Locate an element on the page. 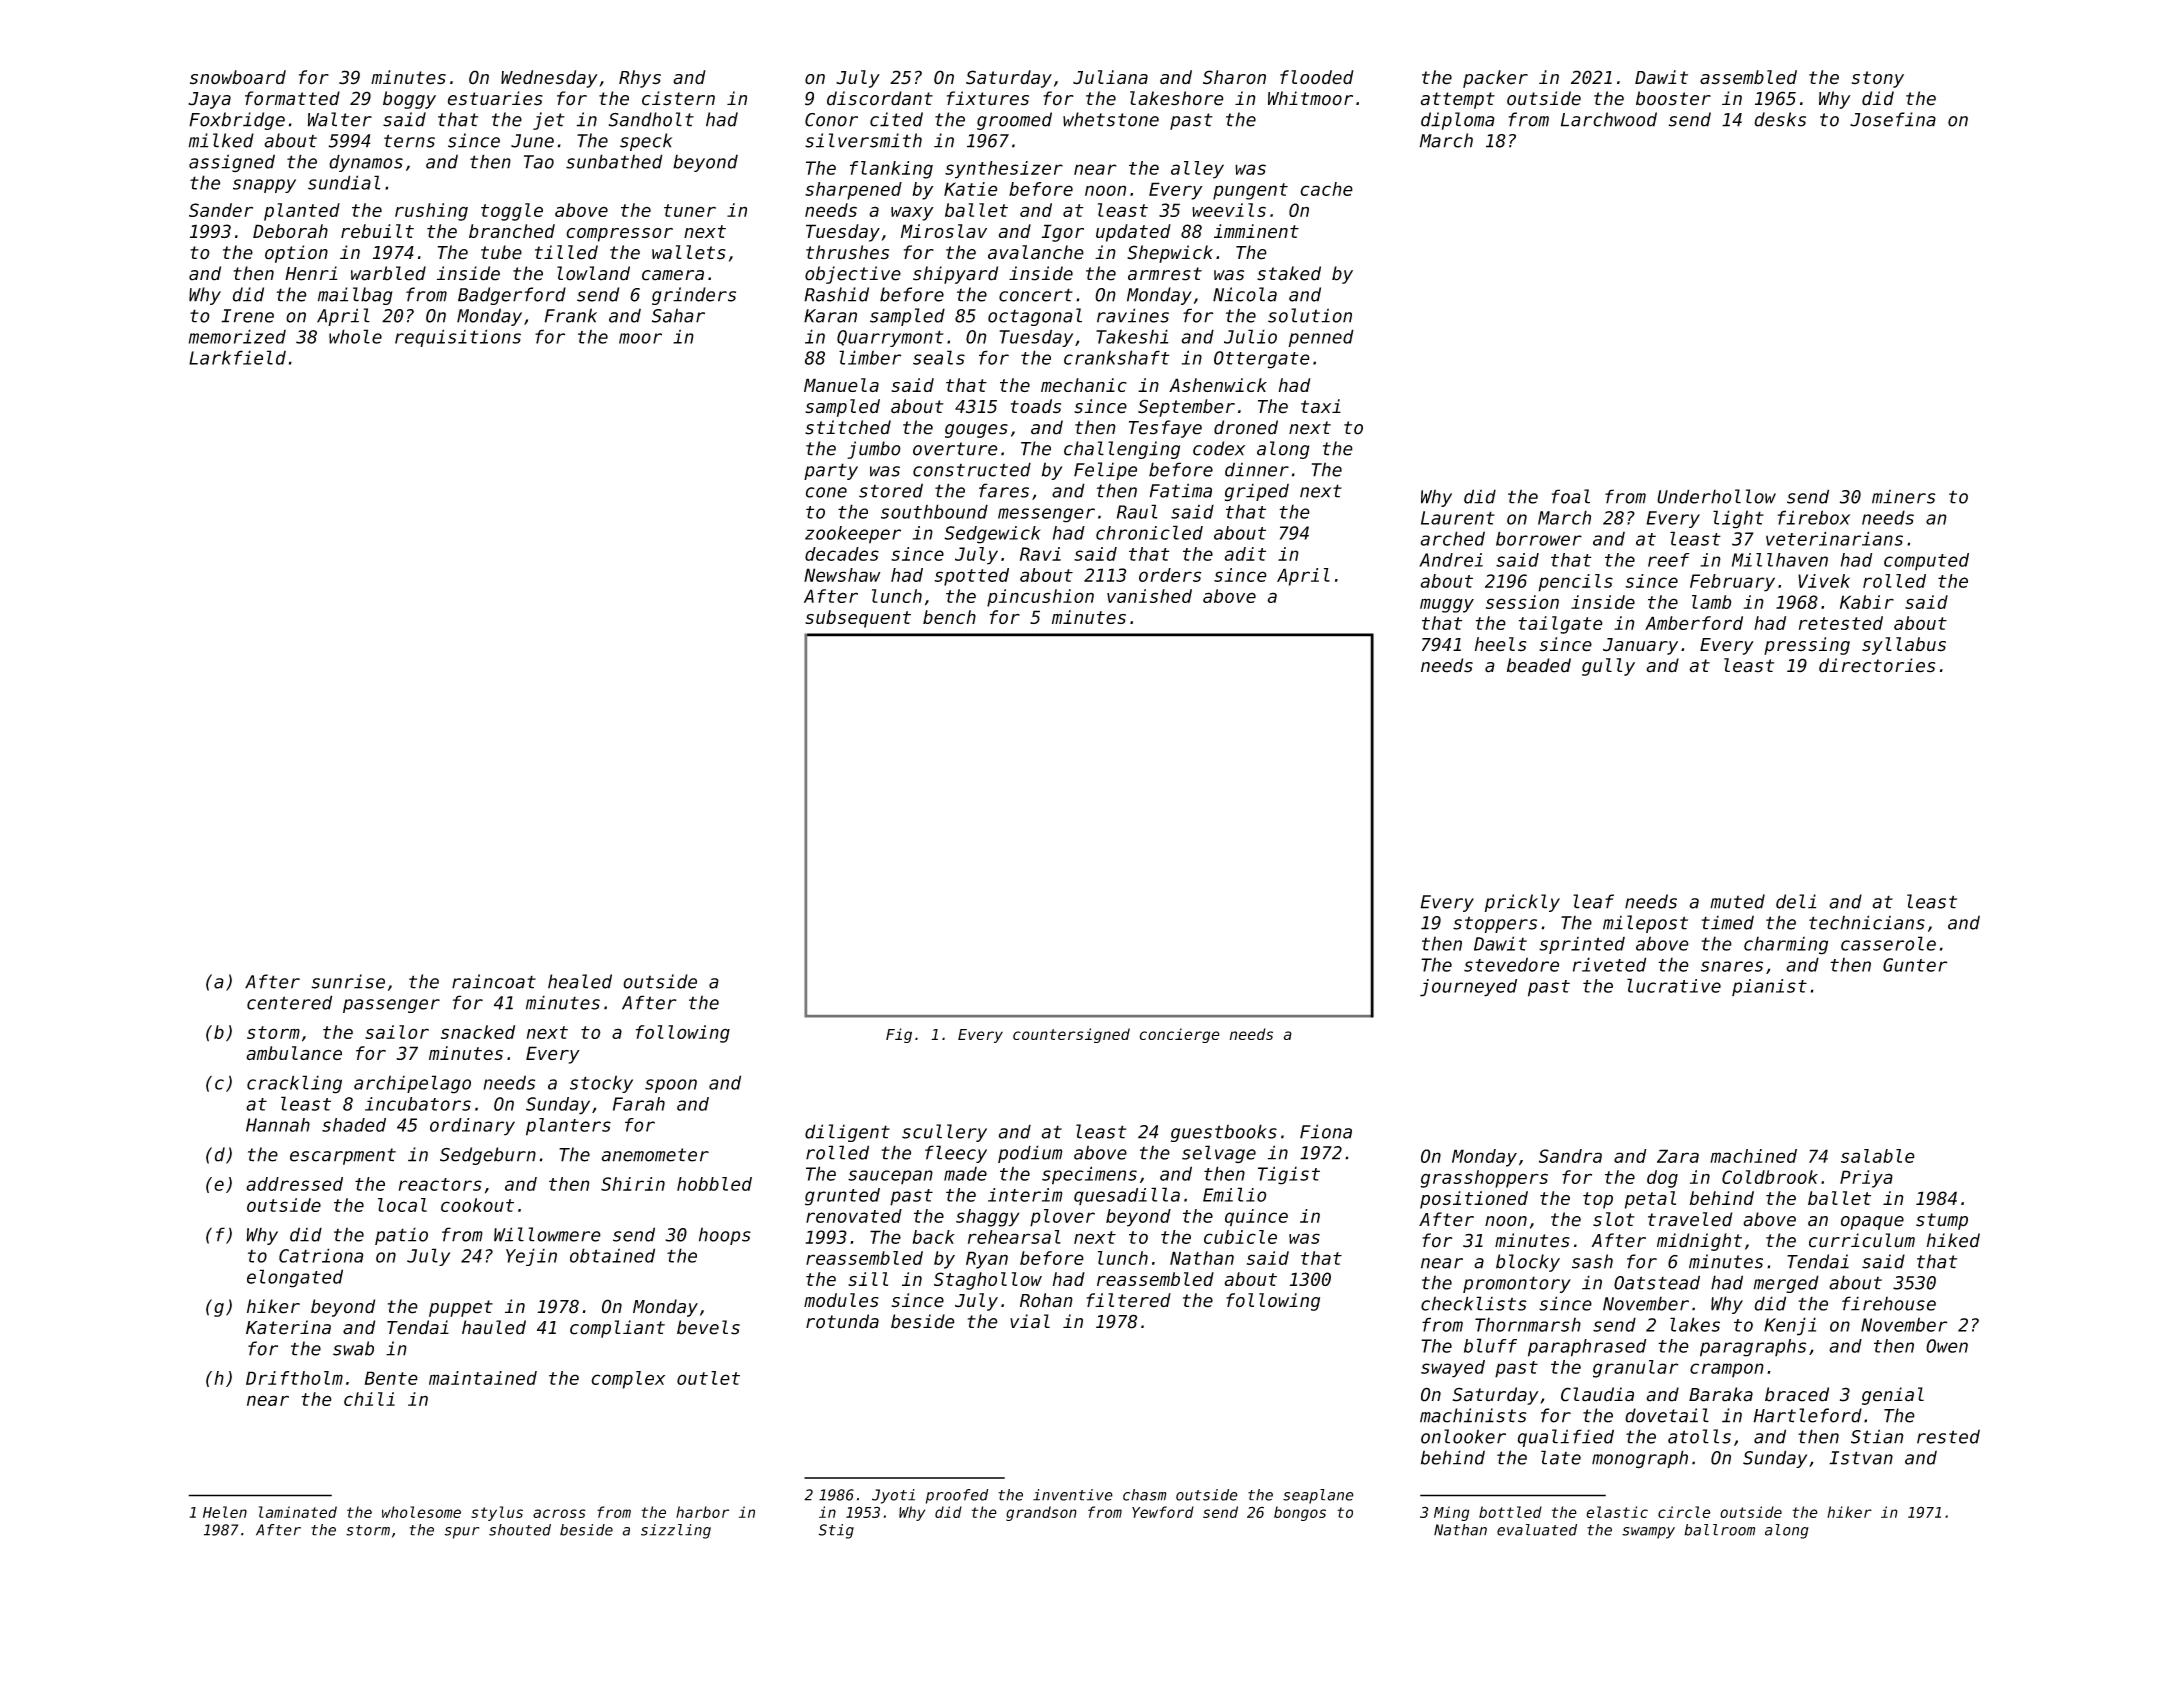 The height and width of the page is (1683, 2178). Larchwood is located at coordinates (1609, 119).
